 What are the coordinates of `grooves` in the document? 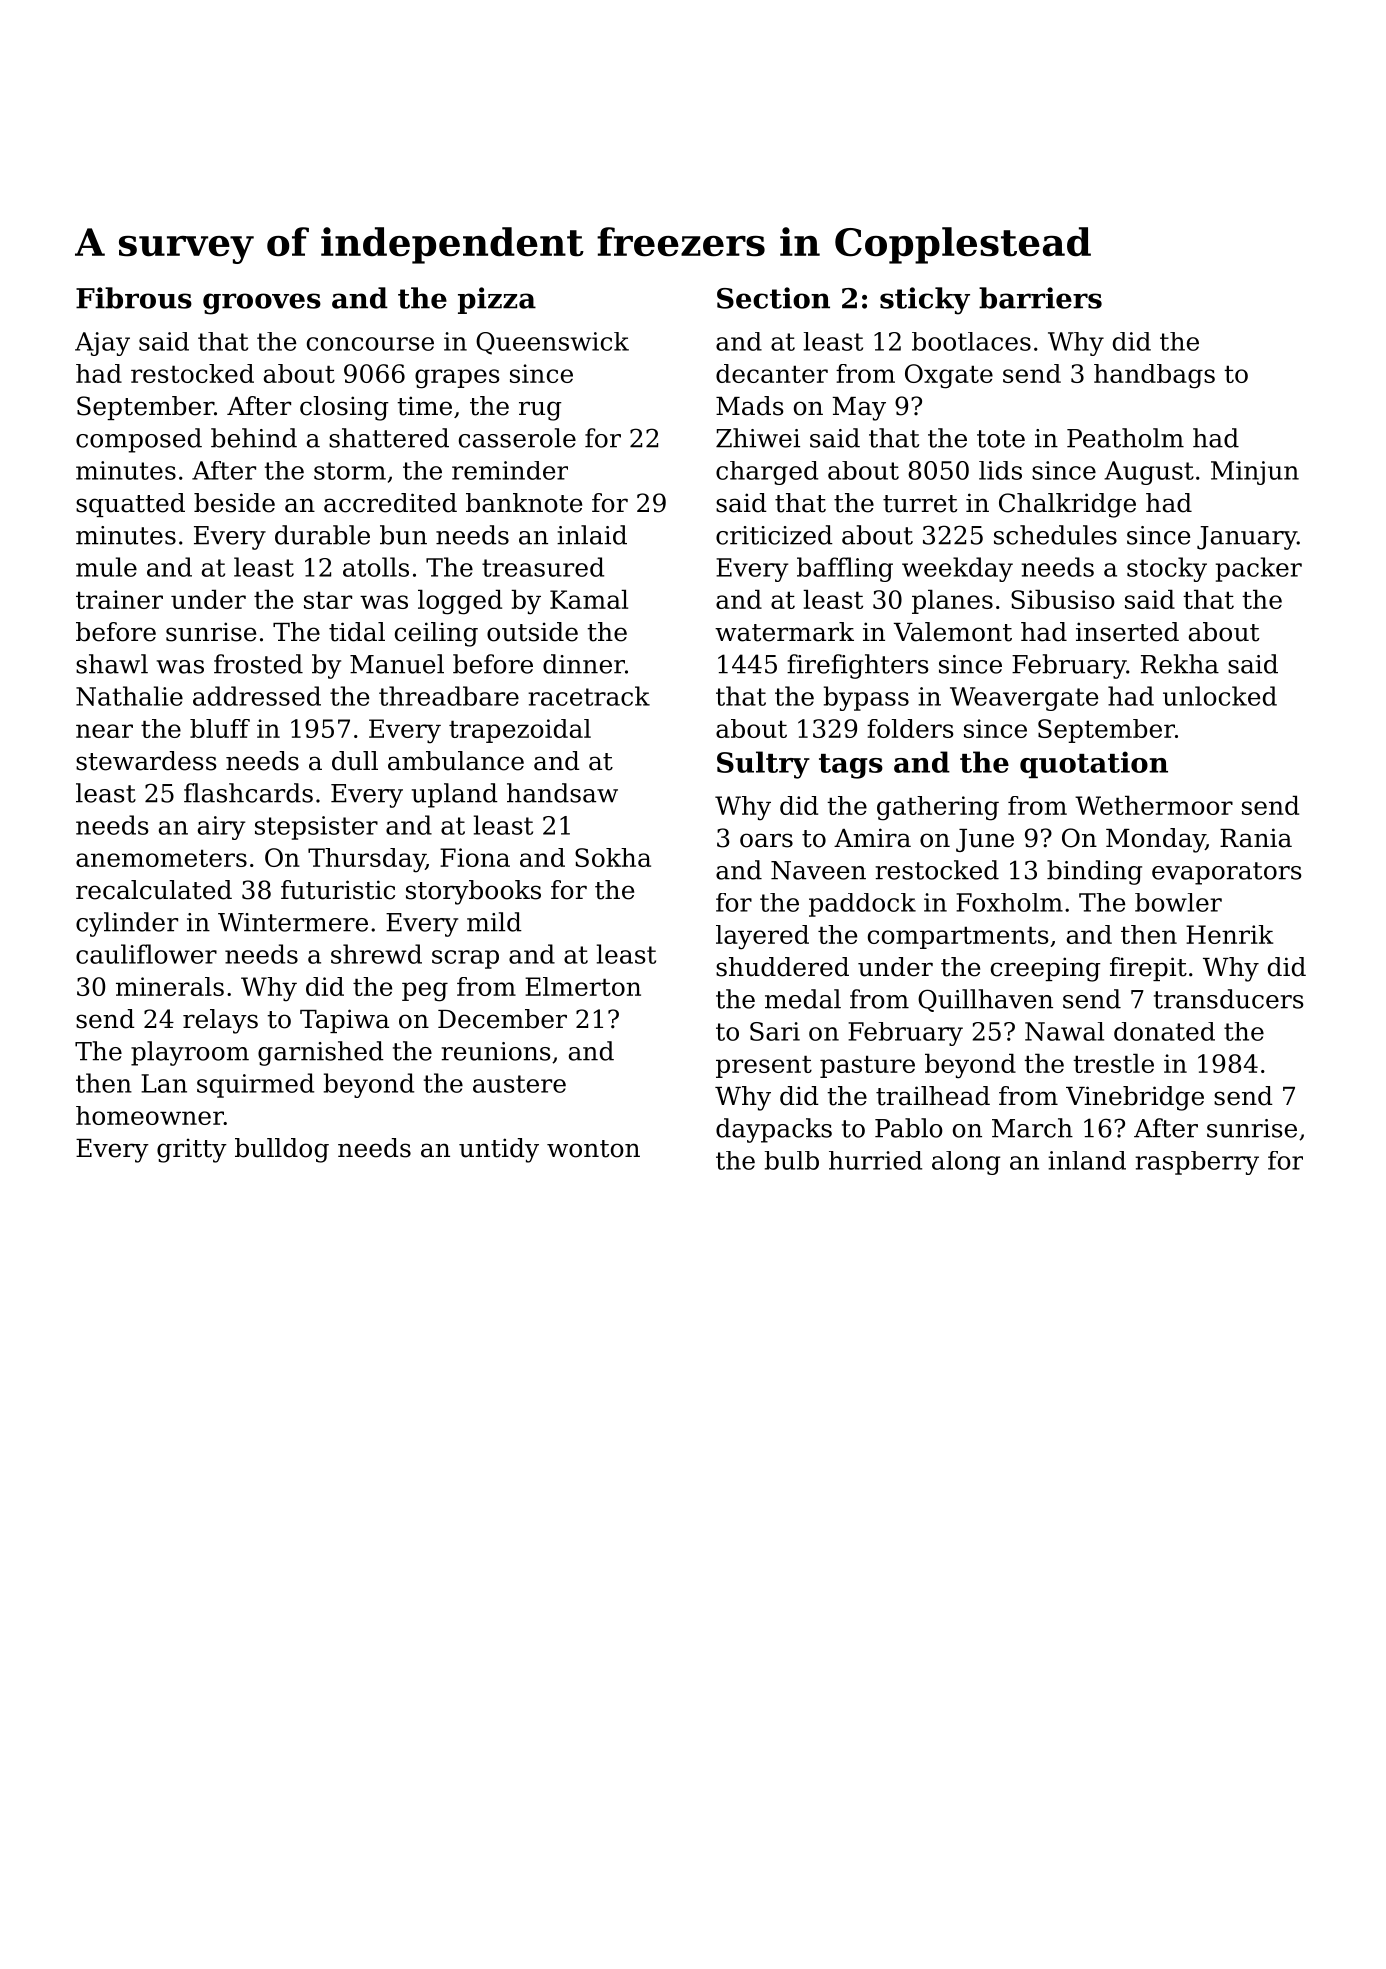 It's located at (262, 304).
